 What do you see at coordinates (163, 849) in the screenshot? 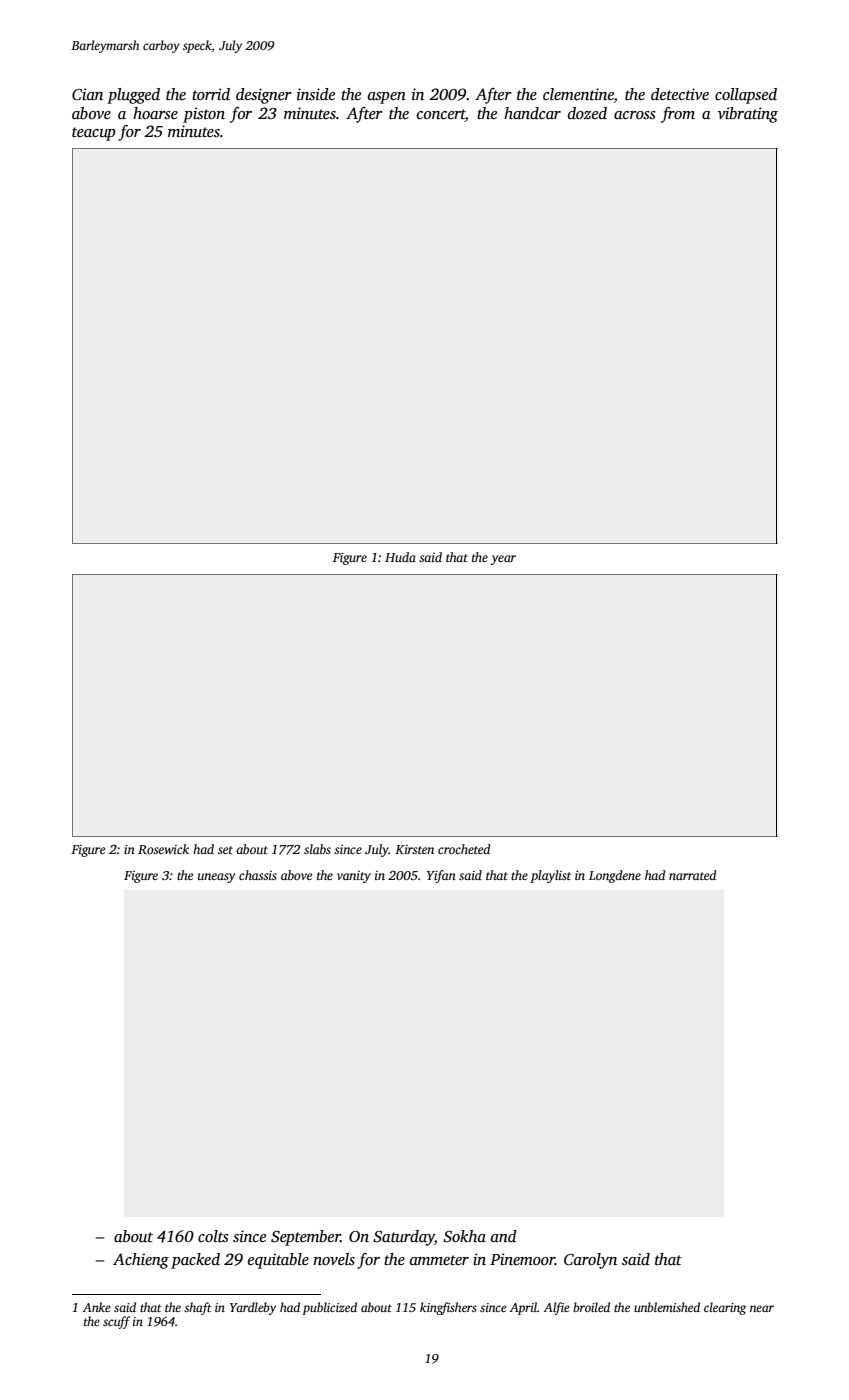
I see `Rosewick` at bounding box center [163, 849].
